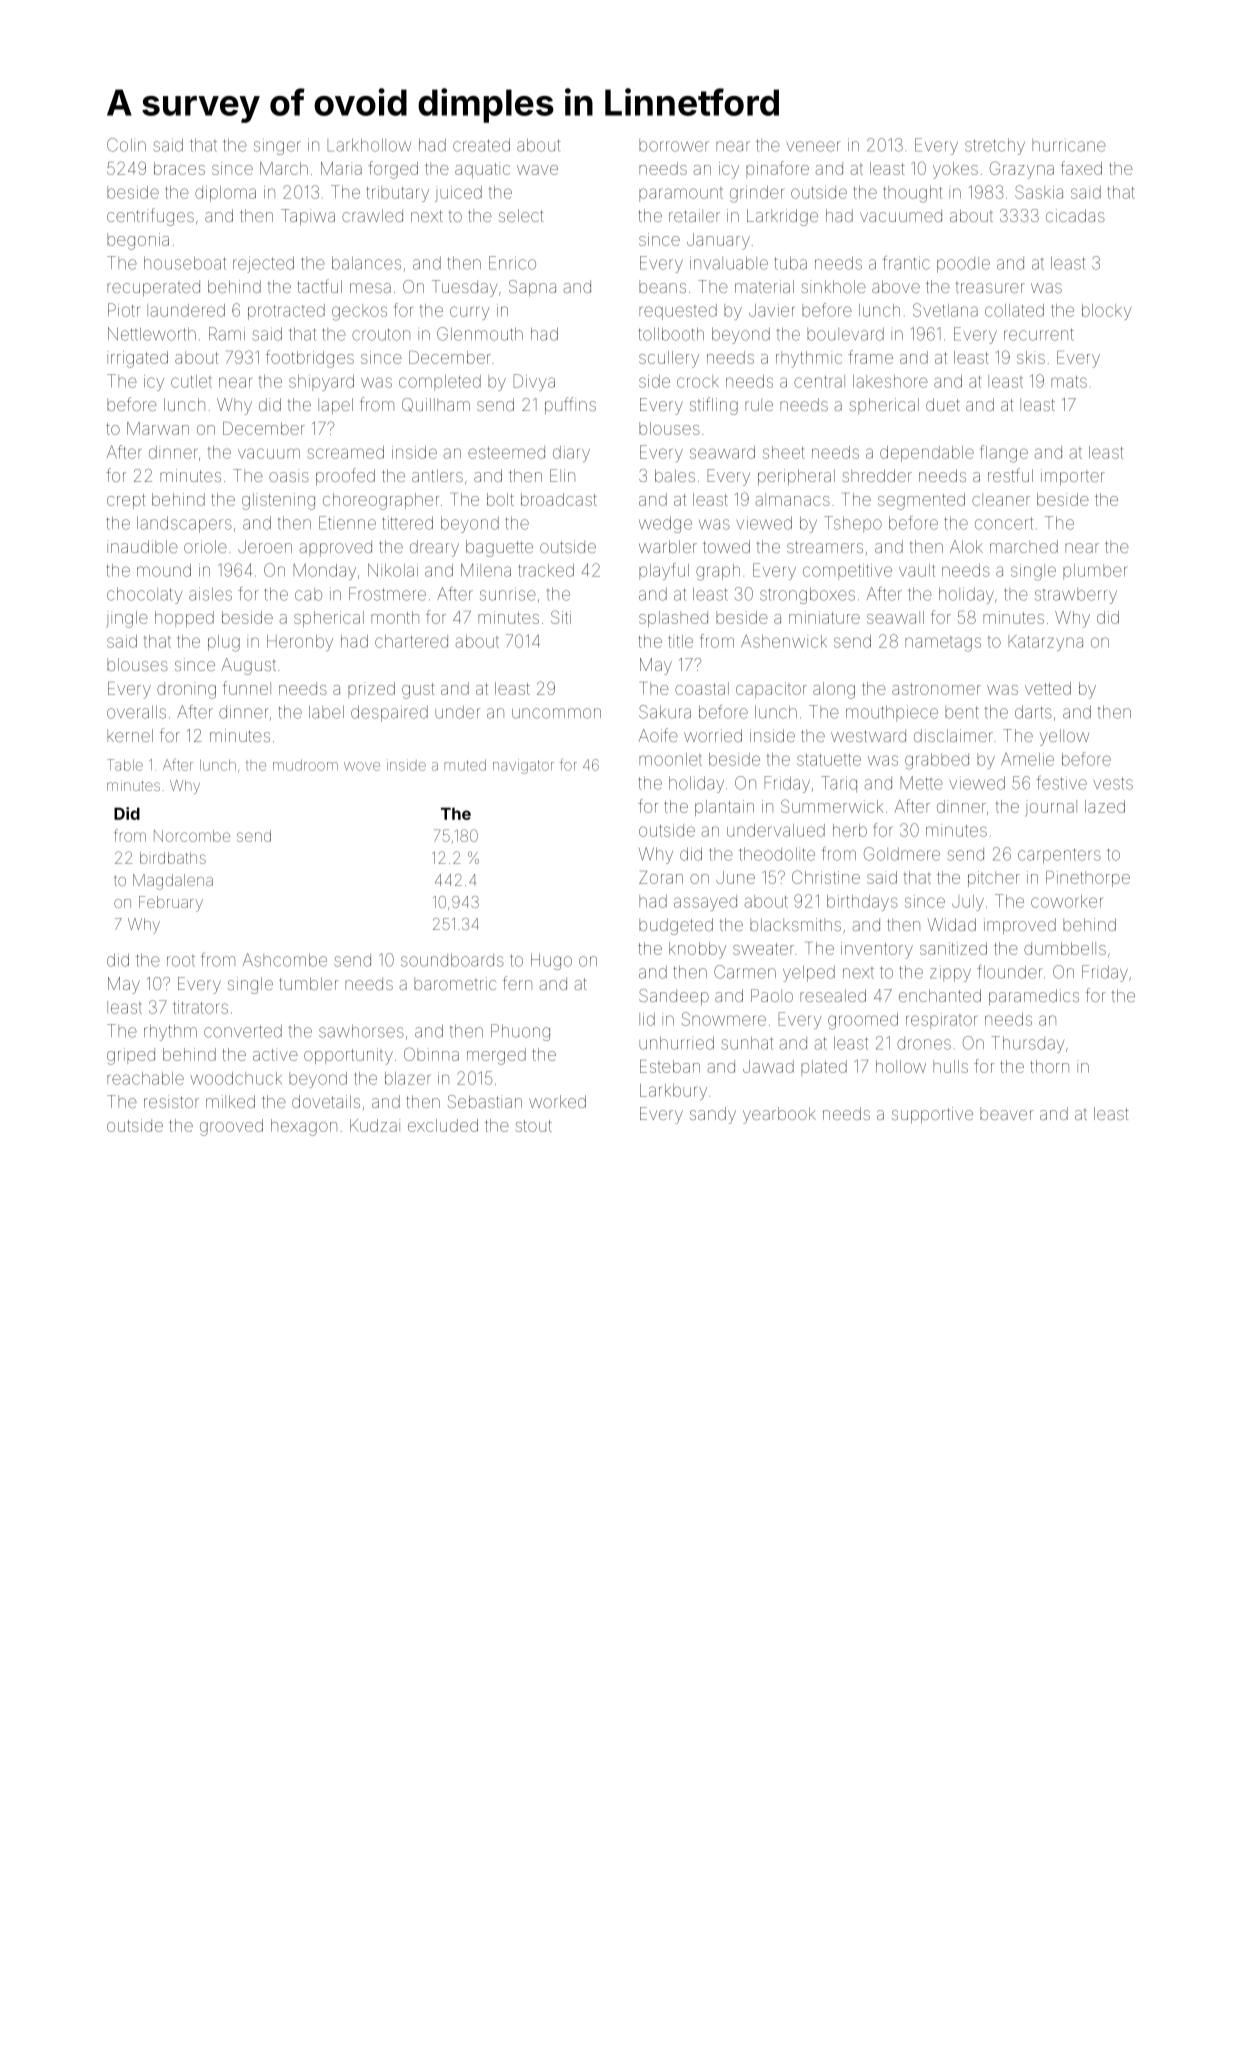  Describe the element at coordinates (173, 882) in the document. I see `Magdalena` at that location.
